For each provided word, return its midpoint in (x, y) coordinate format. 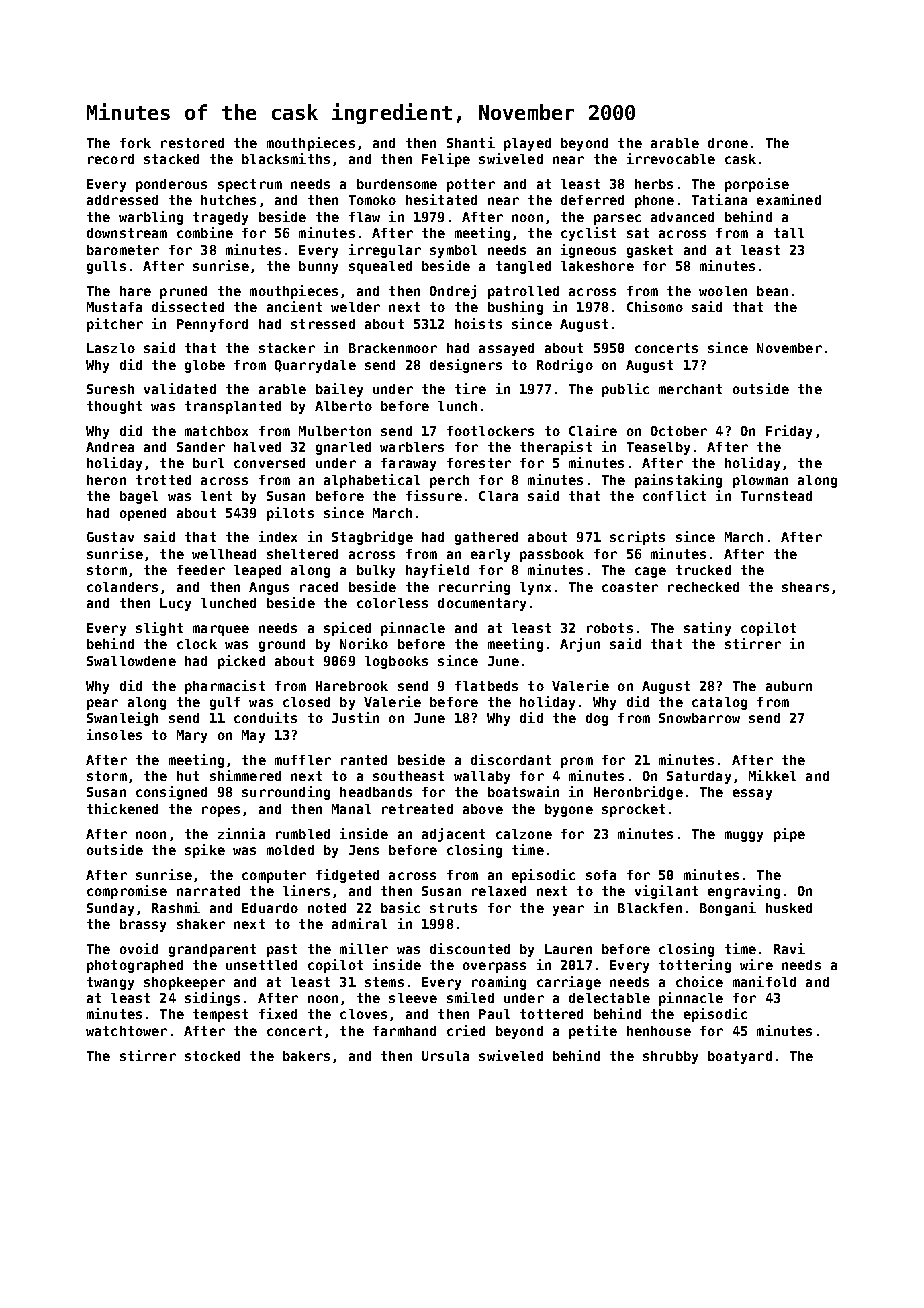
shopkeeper (184, 983)
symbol (453, 251)
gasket (650, 251)
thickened (122, 808)
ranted (364, 760)
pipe (789, 835)
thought (114, 407)
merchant (690, 389)
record (111, 159)
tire (470, 388)
